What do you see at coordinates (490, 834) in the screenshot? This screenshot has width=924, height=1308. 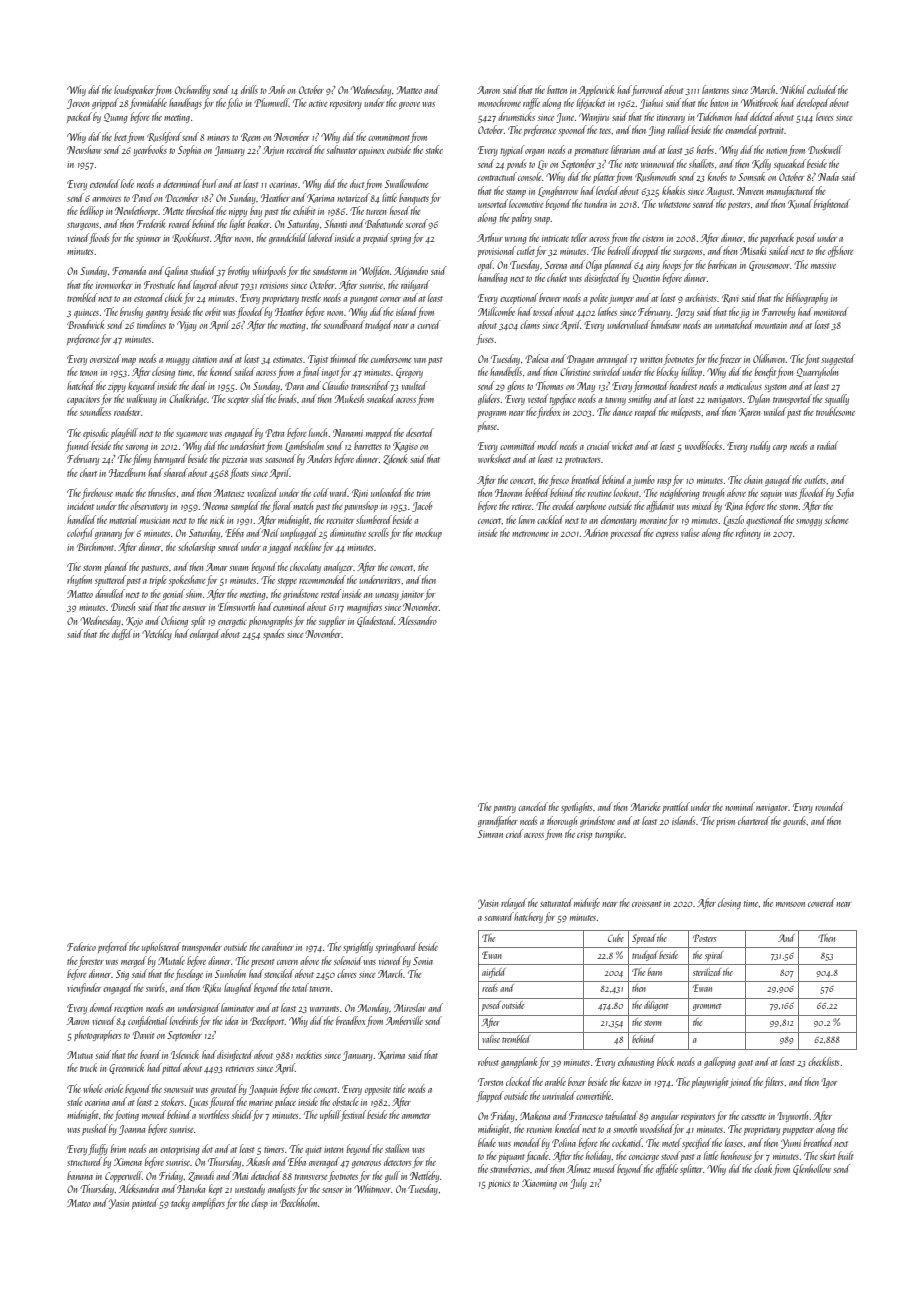 I see `Simran` at bounding box center [490, 834].
